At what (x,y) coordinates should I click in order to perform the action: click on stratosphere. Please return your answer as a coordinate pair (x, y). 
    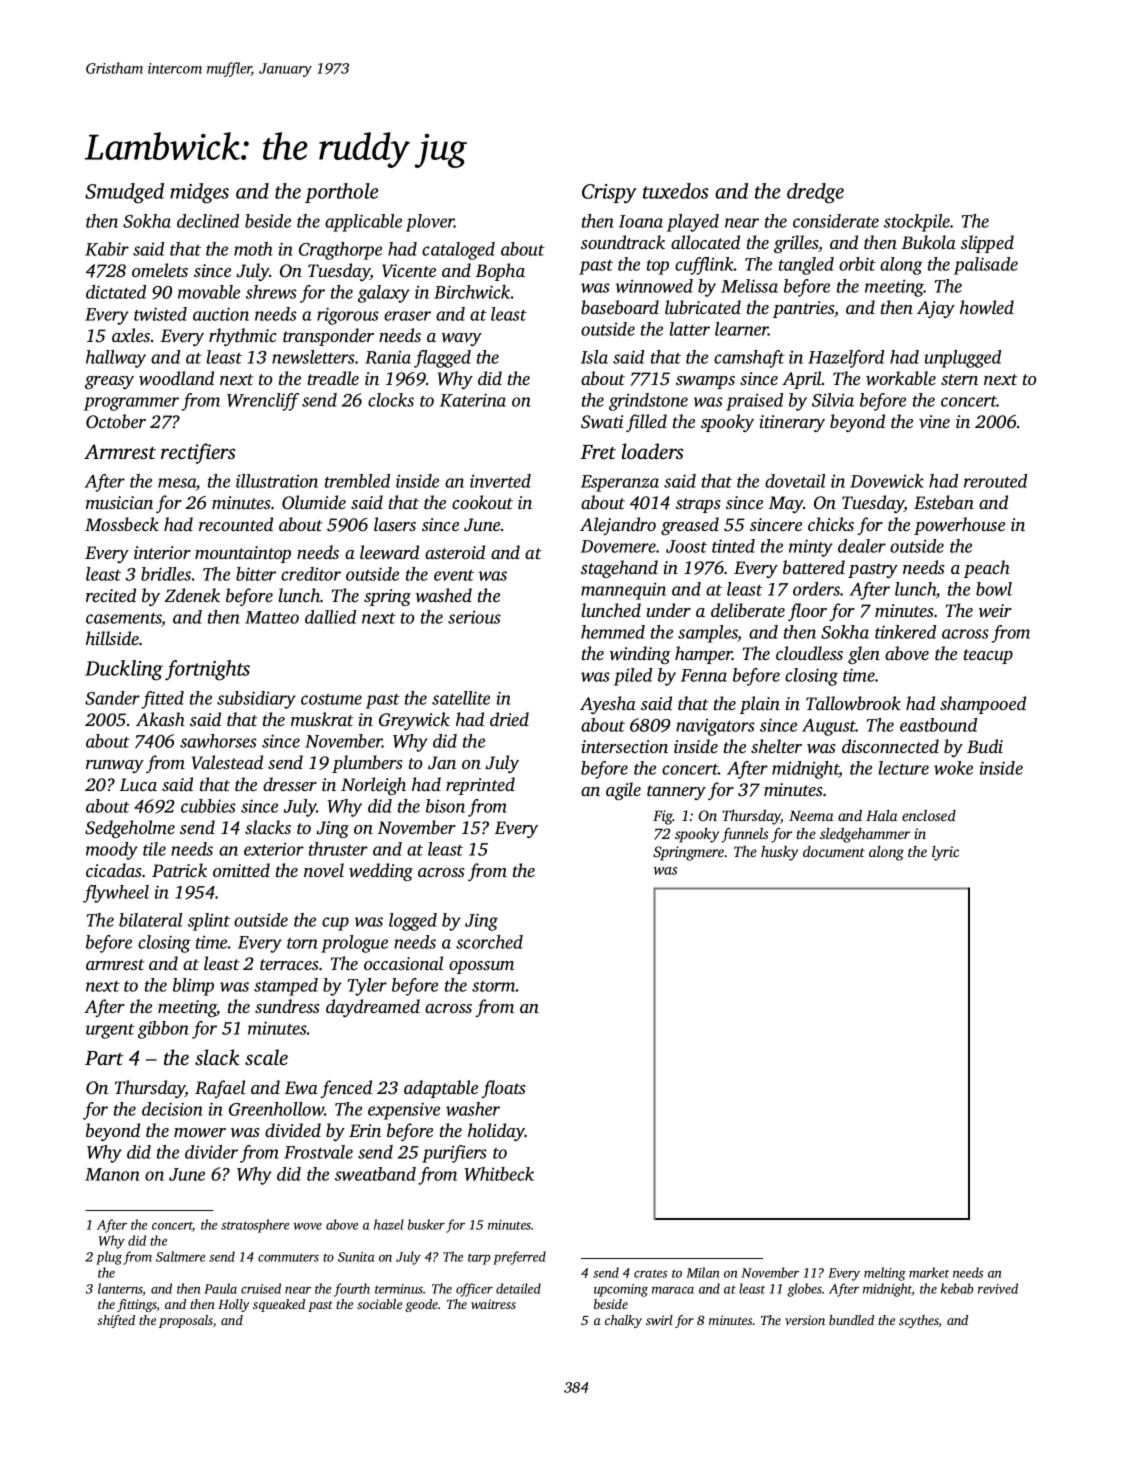
    Looking at the image, I should click on (255, 1226).
